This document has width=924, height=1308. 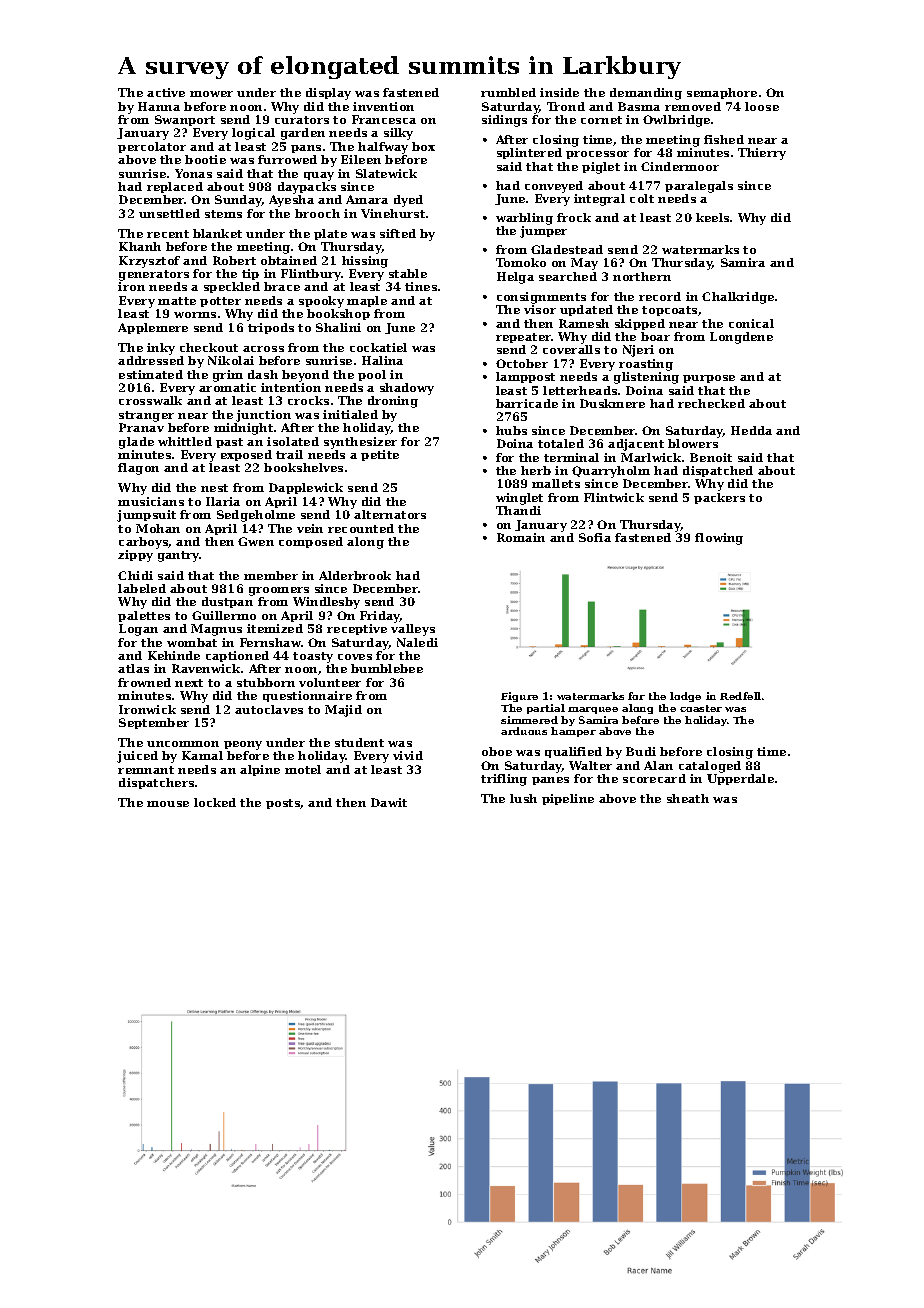 What do you see at coordinates (228, 376) in the document?
I see `grim` at bounding box center [228, 376].
